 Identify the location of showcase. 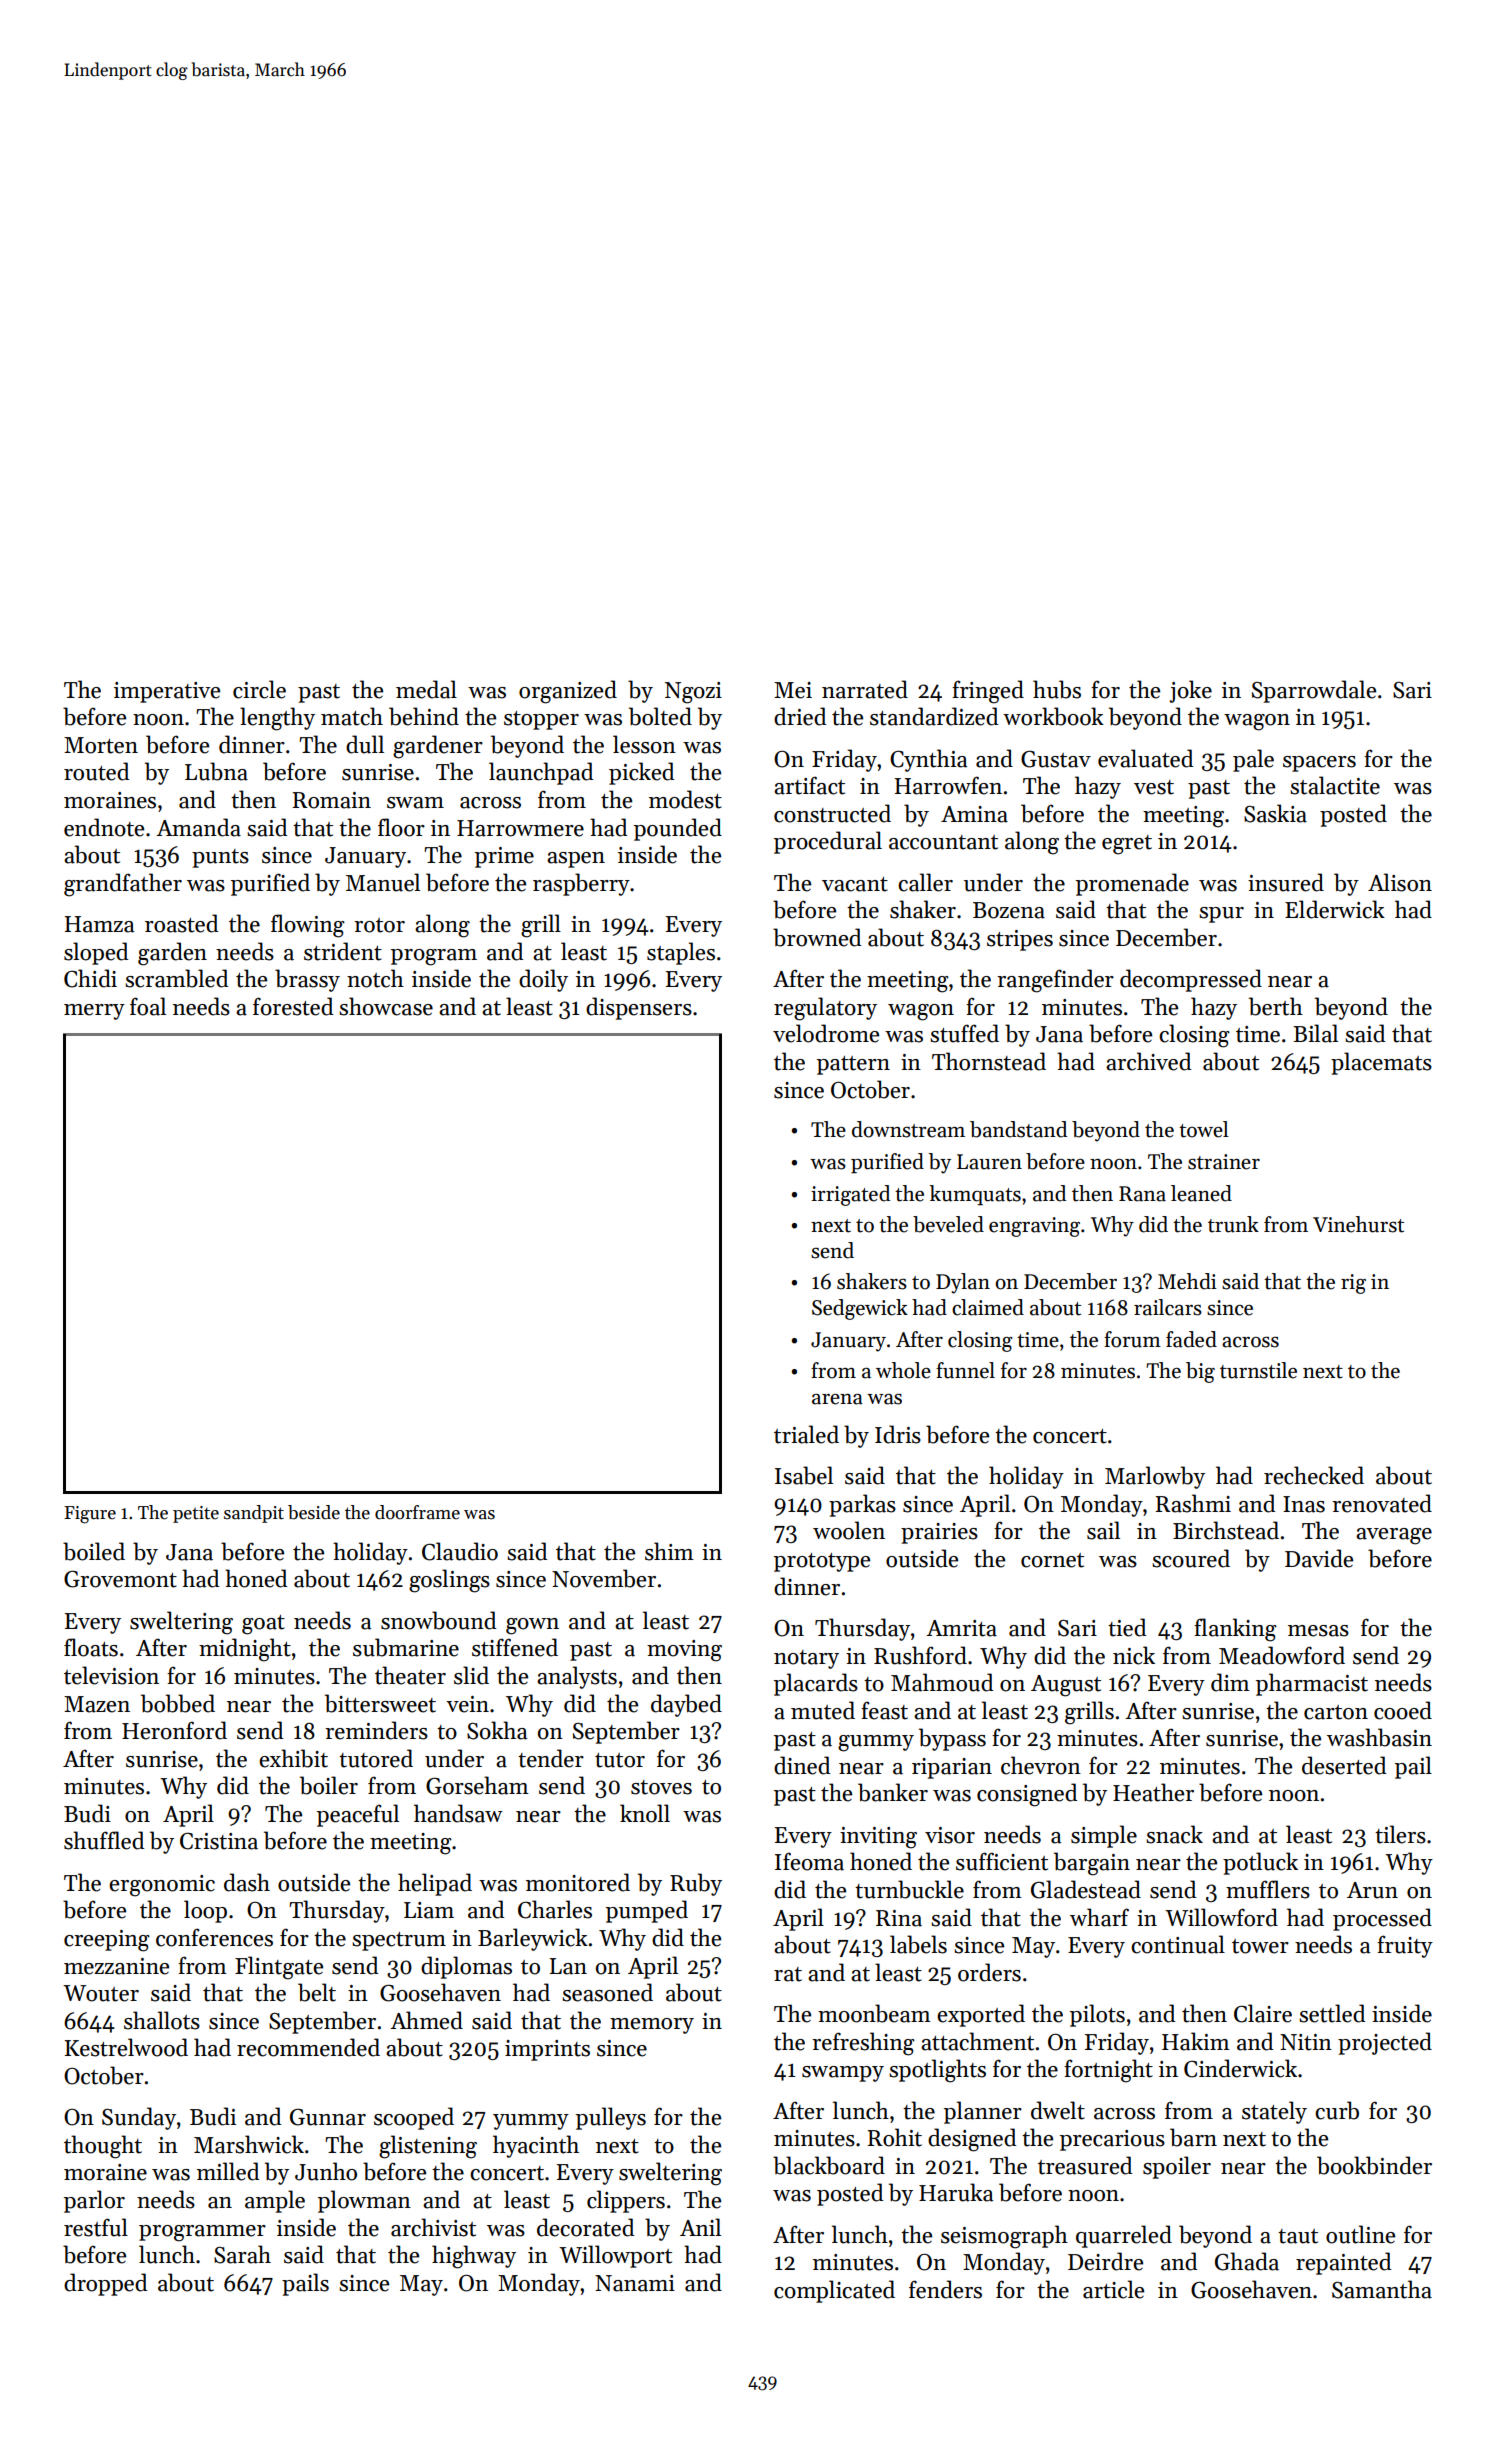
(386, 1006).
